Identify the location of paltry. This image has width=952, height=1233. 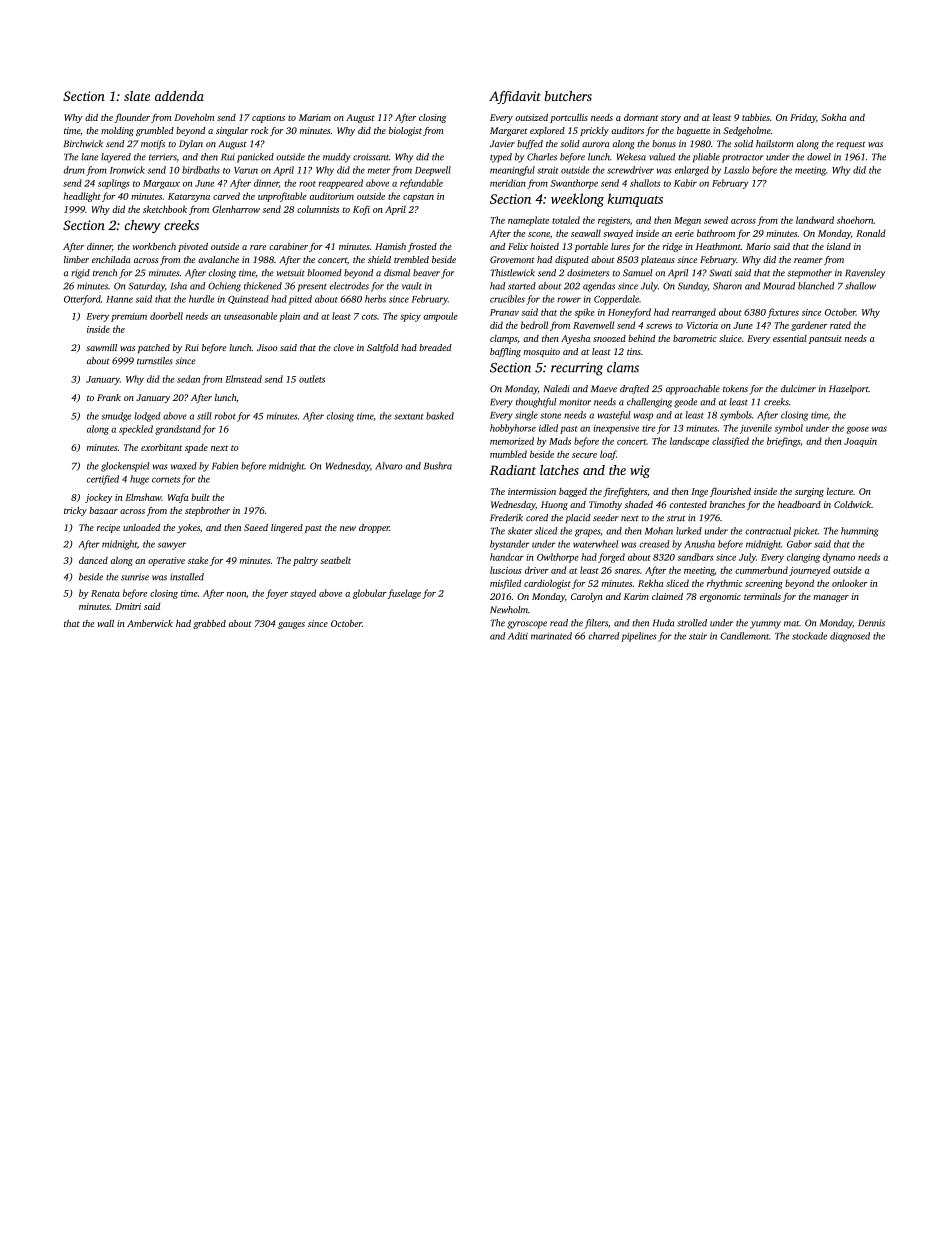
(305, 561).
